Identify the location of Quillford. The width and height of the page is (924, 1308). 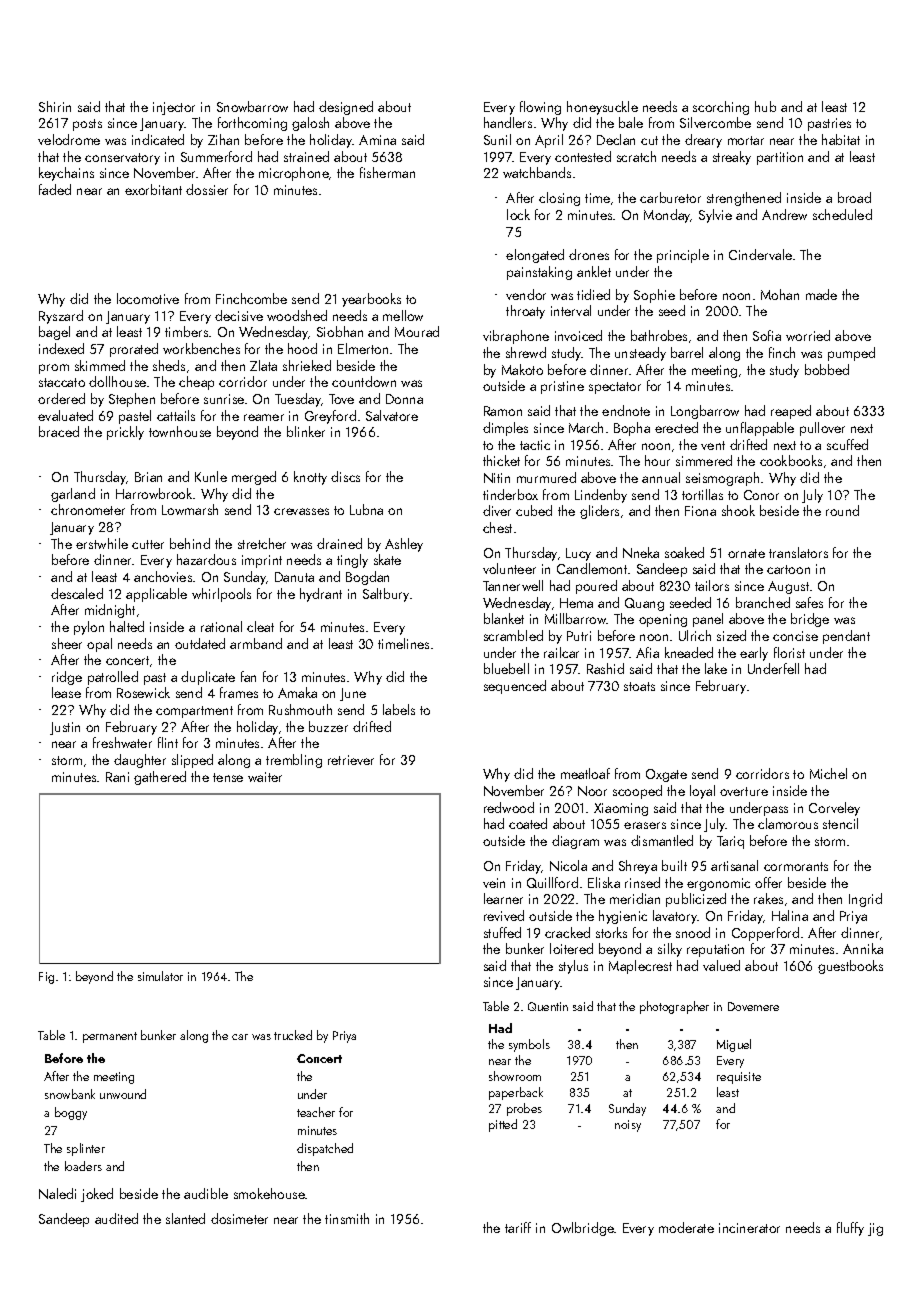
(552, 882).
